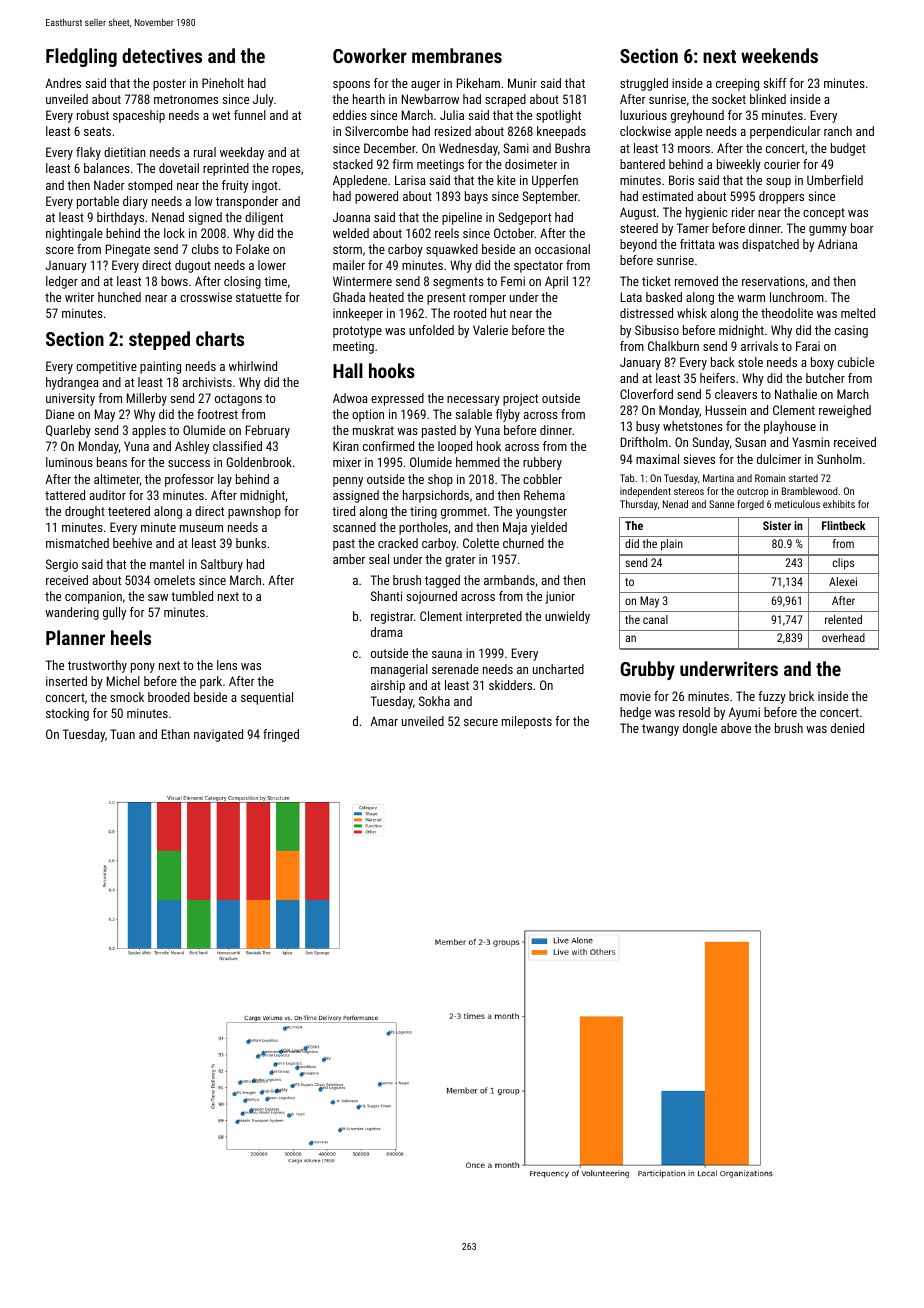  Describe the element at coordinates (370, 55) in the image. I see `Coworker` at that location.
